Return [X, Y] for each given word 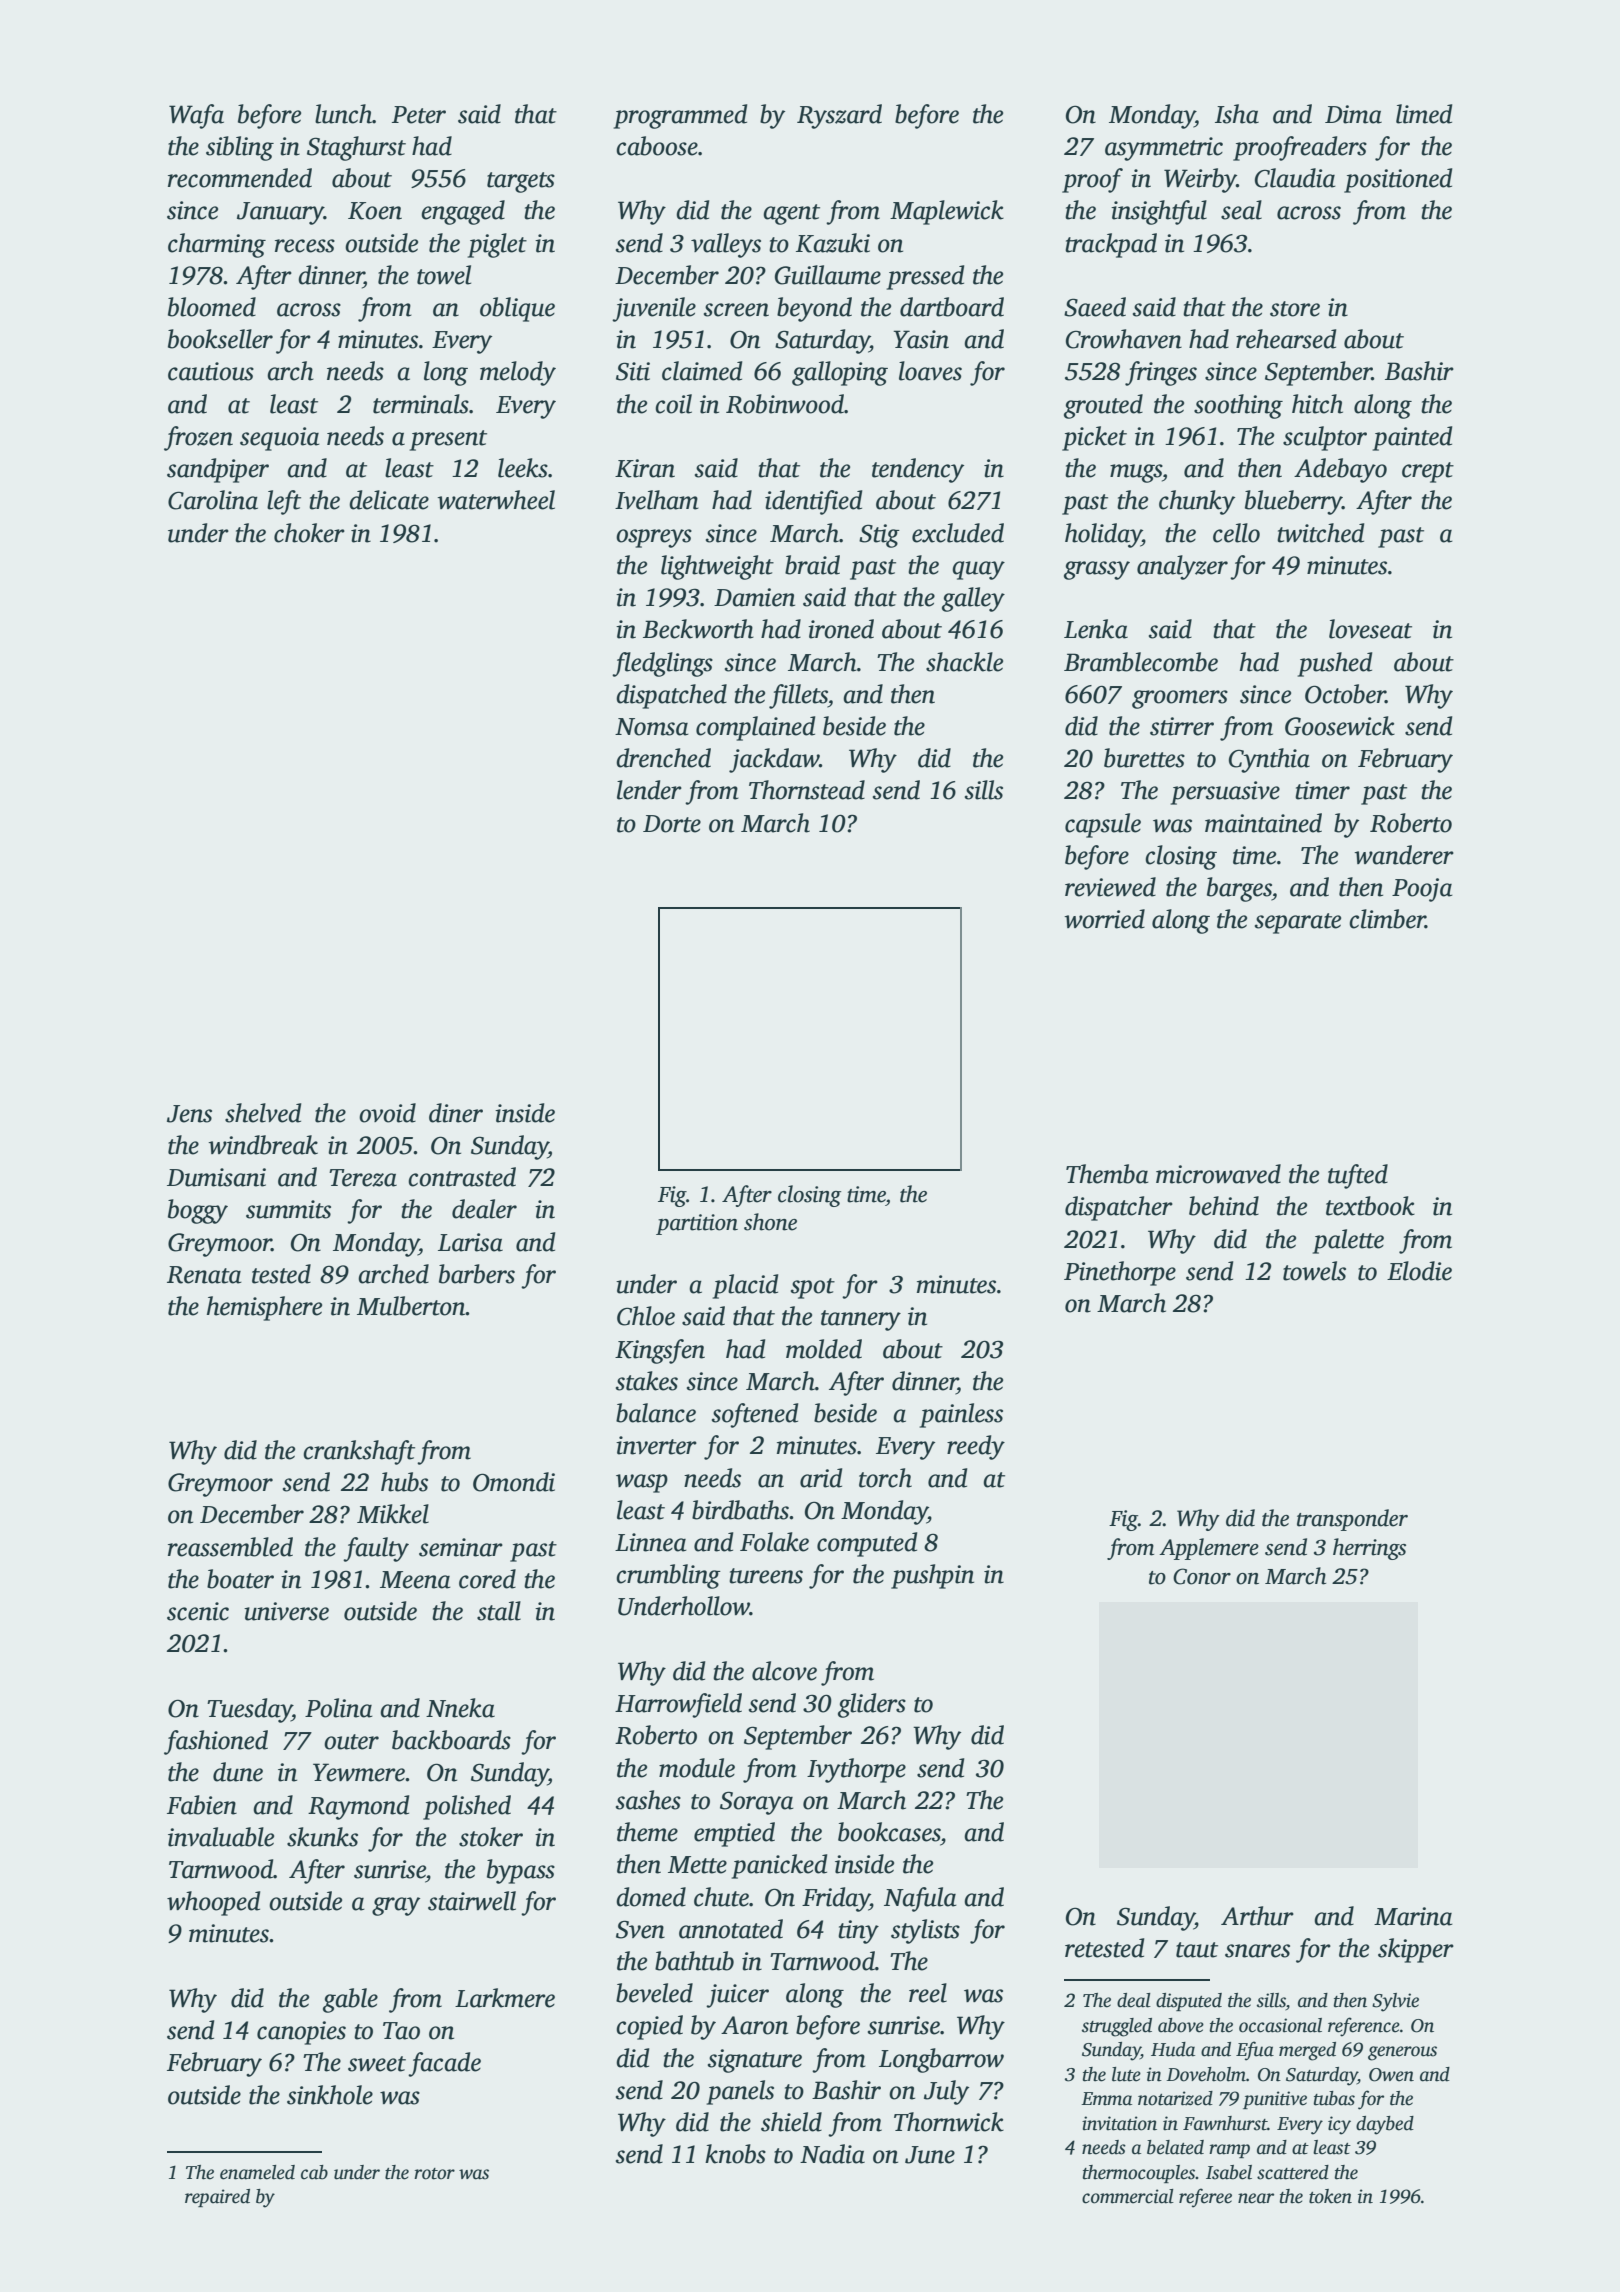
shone [770, 1222]
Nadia [832, 2154]
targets [521, 182]
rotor [434, 2174]
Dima [1353, 114]
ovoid [387, 1113]
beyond [814, 309]
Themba [1107, 1174]
